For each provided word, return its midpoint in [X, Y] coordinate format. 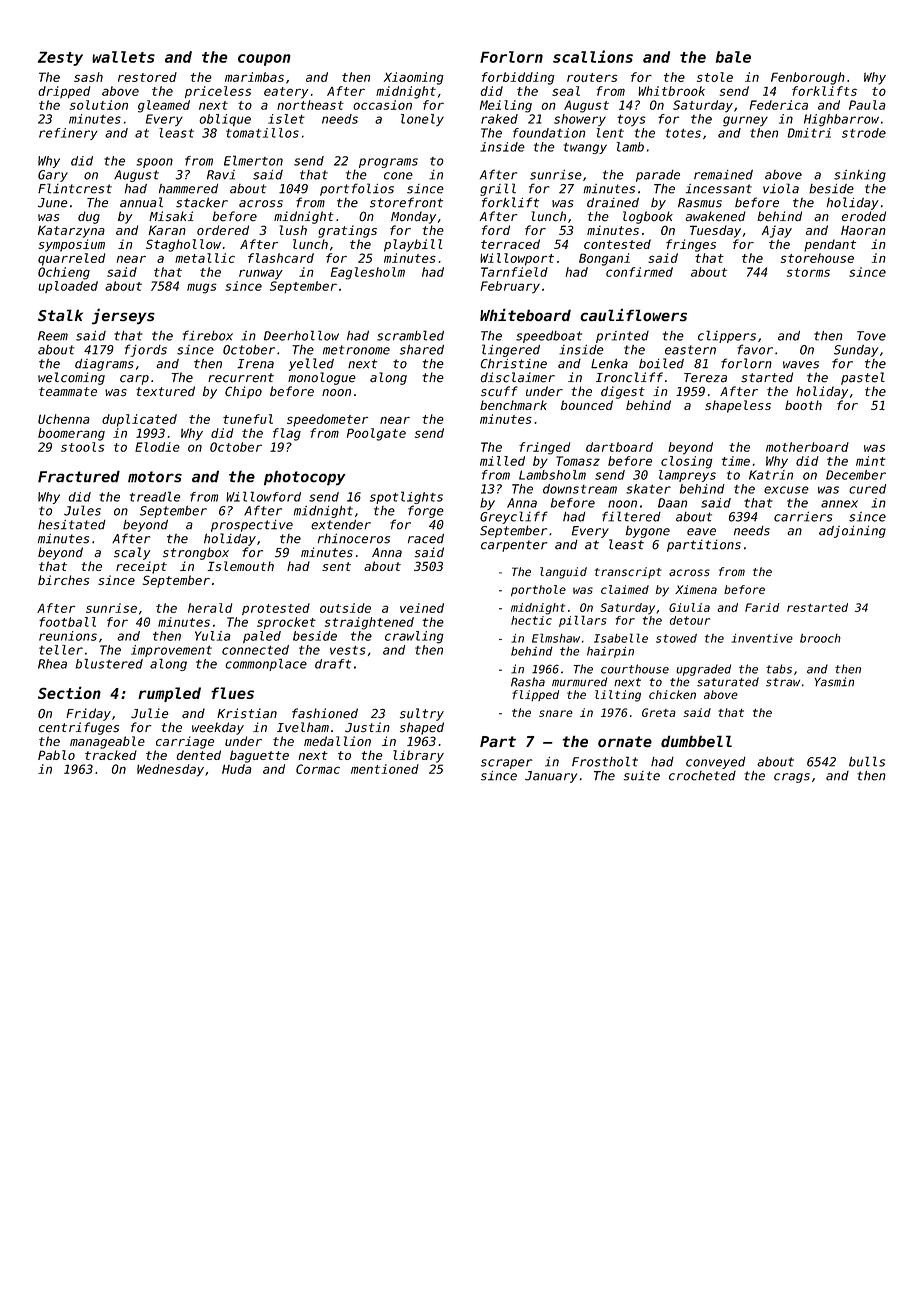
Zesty [60, 58]
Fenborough [808, 78]
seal [566, 91]
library [418, 756]
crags [792, 778]
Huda [237, 769]
